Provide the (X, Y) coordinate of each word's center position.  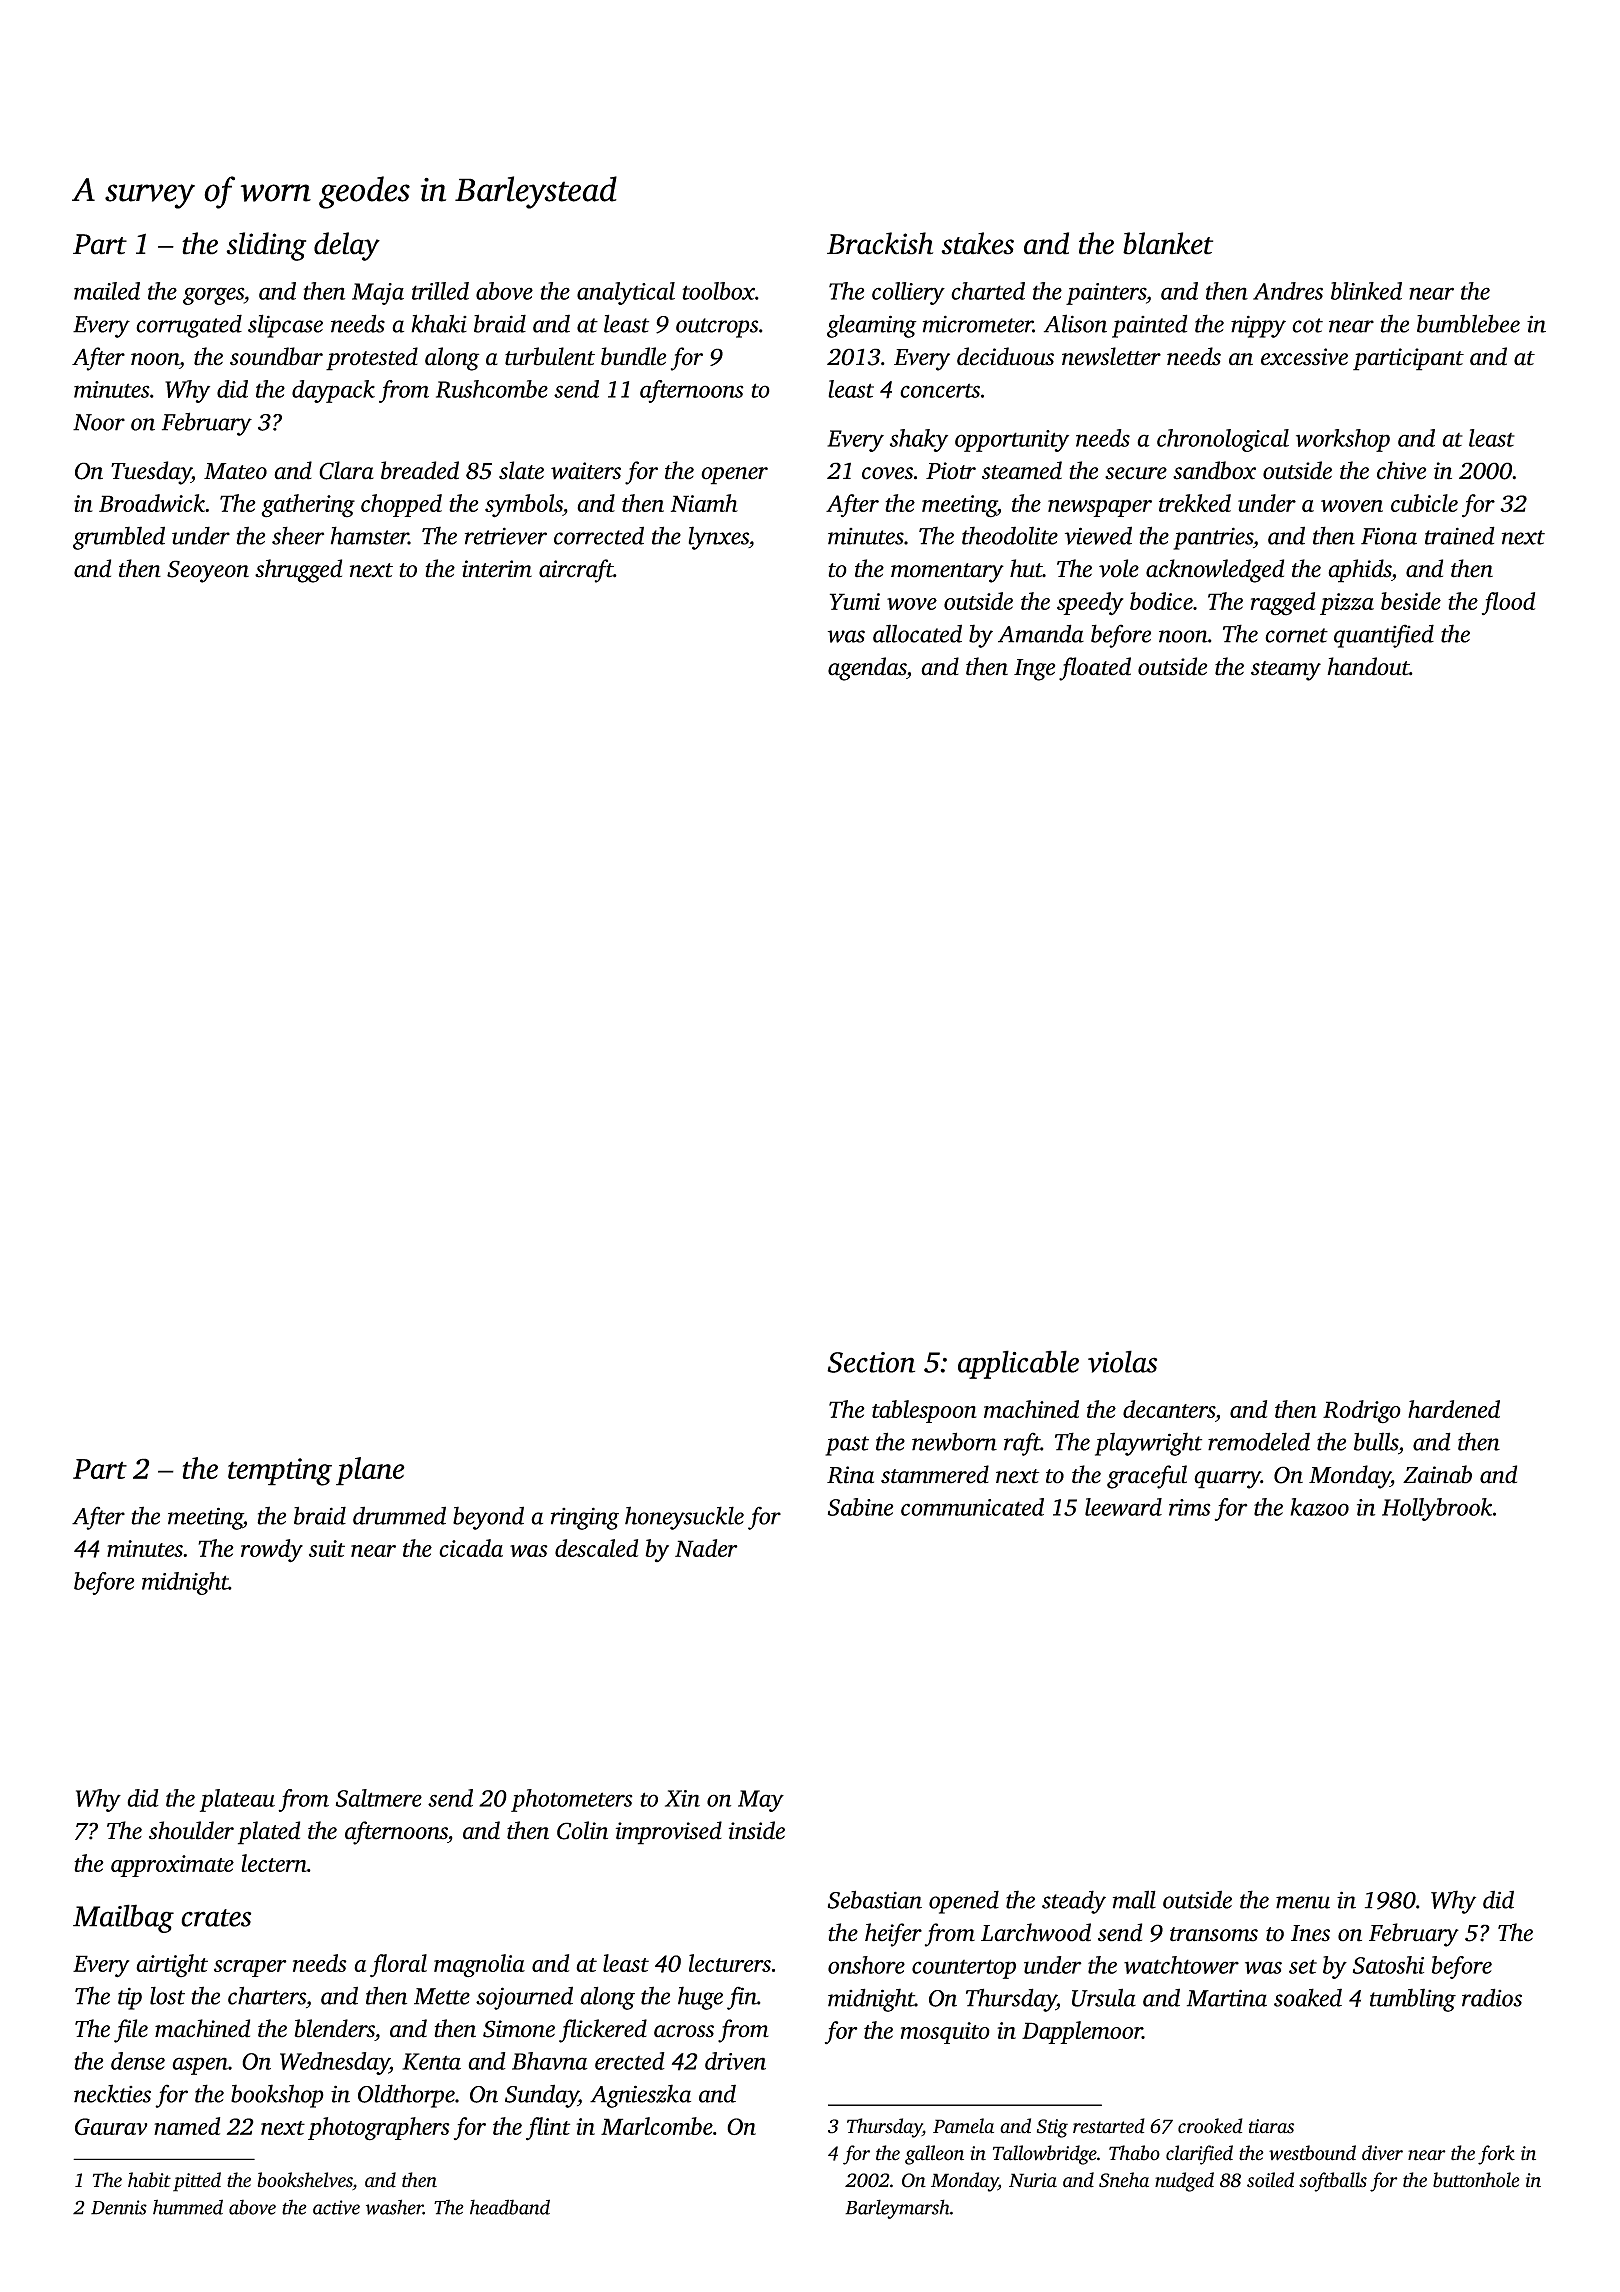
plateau (237, 1800)
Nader (706, 1548)
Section (871, 1362)
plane (370, 1471)
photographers (379, 2129)
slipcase (285, 326)
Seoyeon (208, 571)
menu (1303, 1902)
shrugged (298, 571)
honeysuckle (684, 1518)
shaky (919, 440)
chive (1401, 470)
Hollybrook (1437, 1509)
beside (1411, 601)
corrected (599, 535)
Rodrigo (1362, 1412)
